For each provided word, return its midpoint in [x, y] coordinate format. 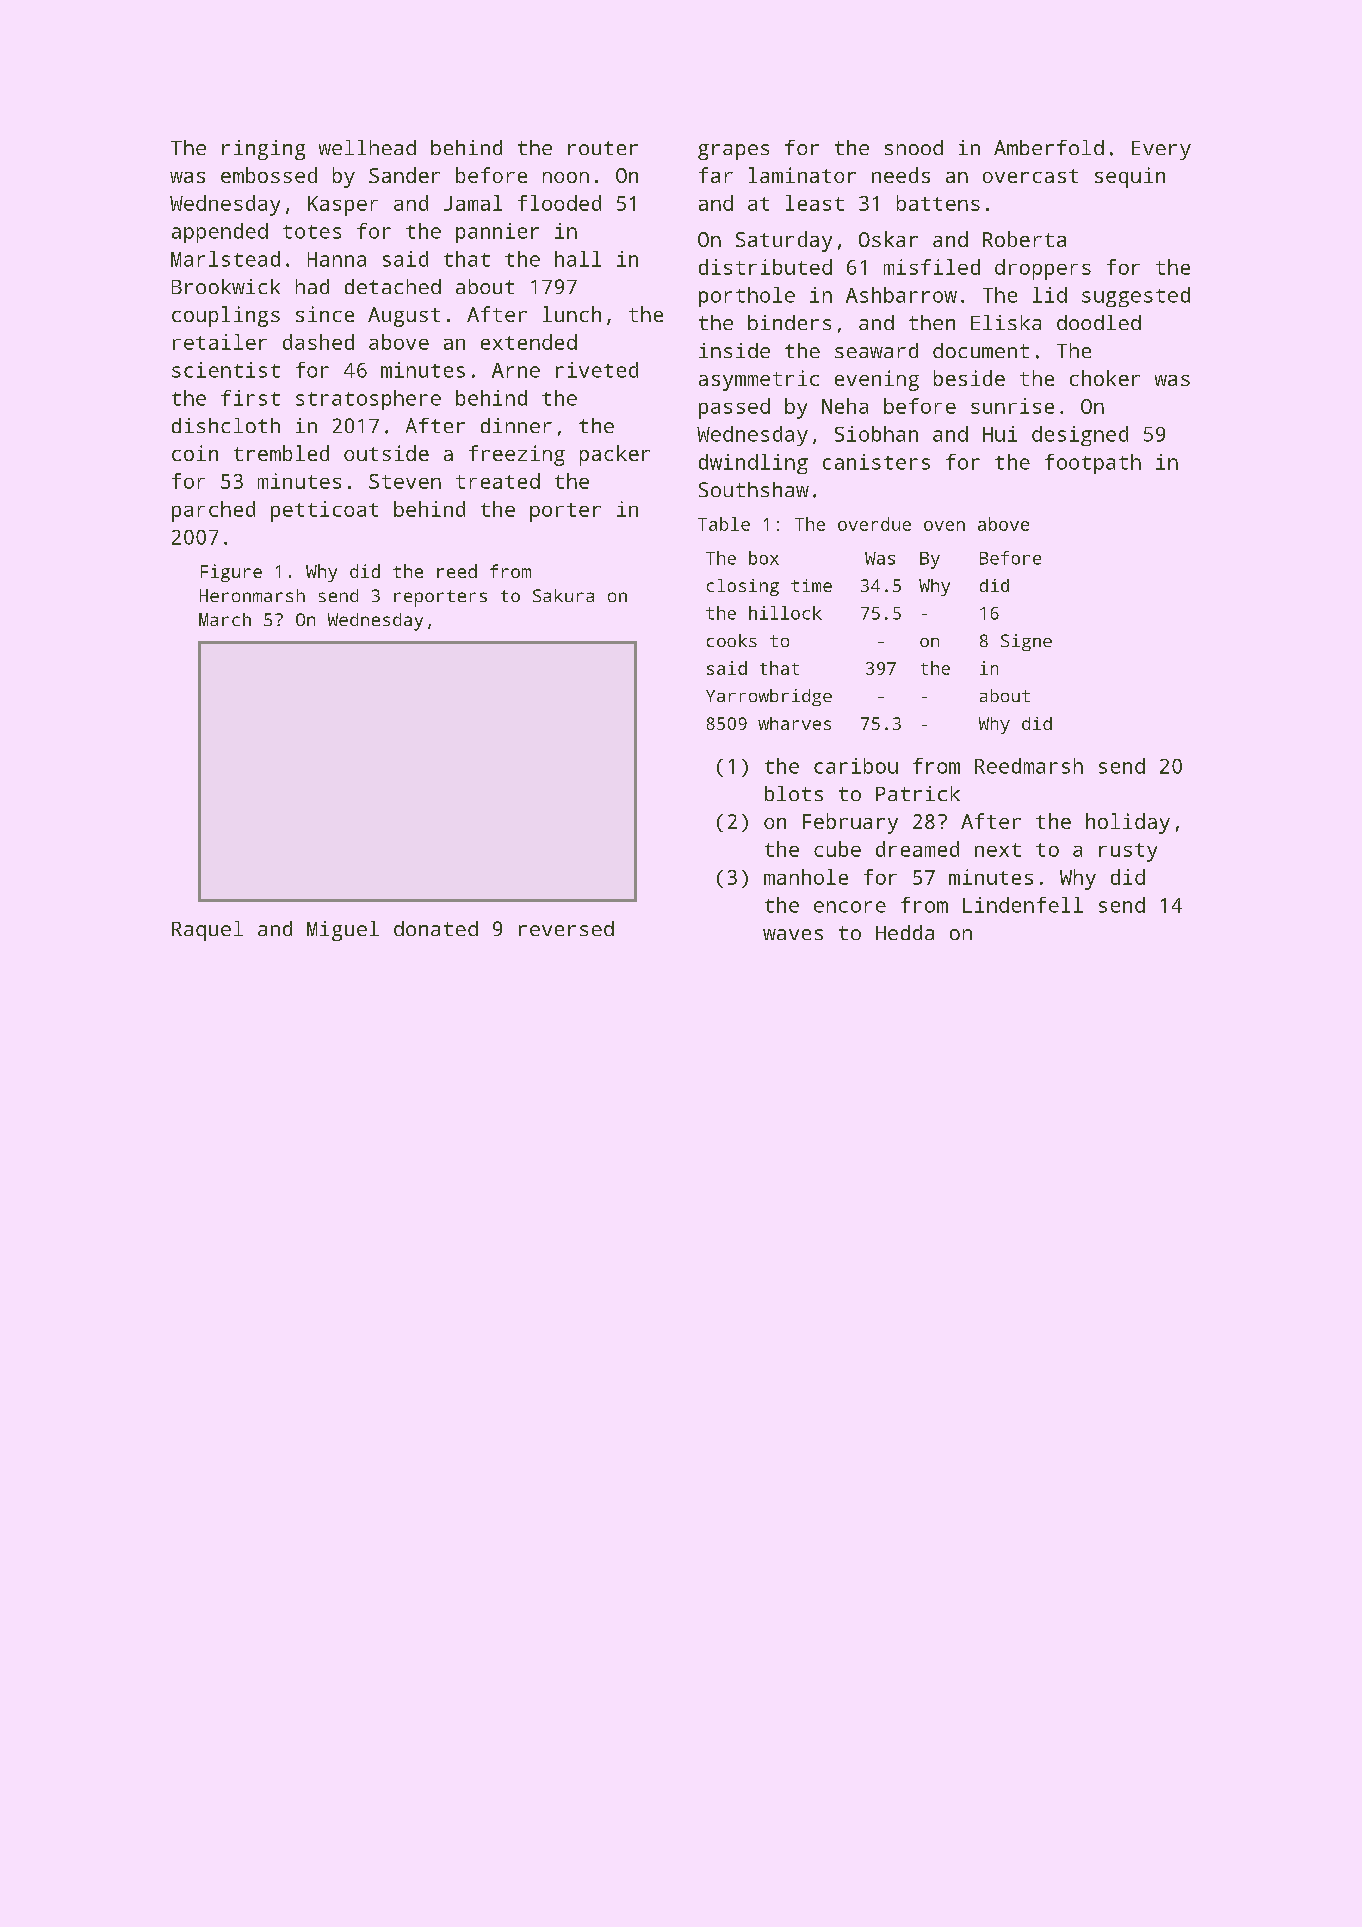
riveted [597, 370]
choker [1105, 378]
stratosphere [368, 400]
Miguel [343, 931]
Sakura [563, 595]
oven [944, 526]
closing [743, 587]
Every [1161, 150]
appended [220, 233]
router [603, 148]
